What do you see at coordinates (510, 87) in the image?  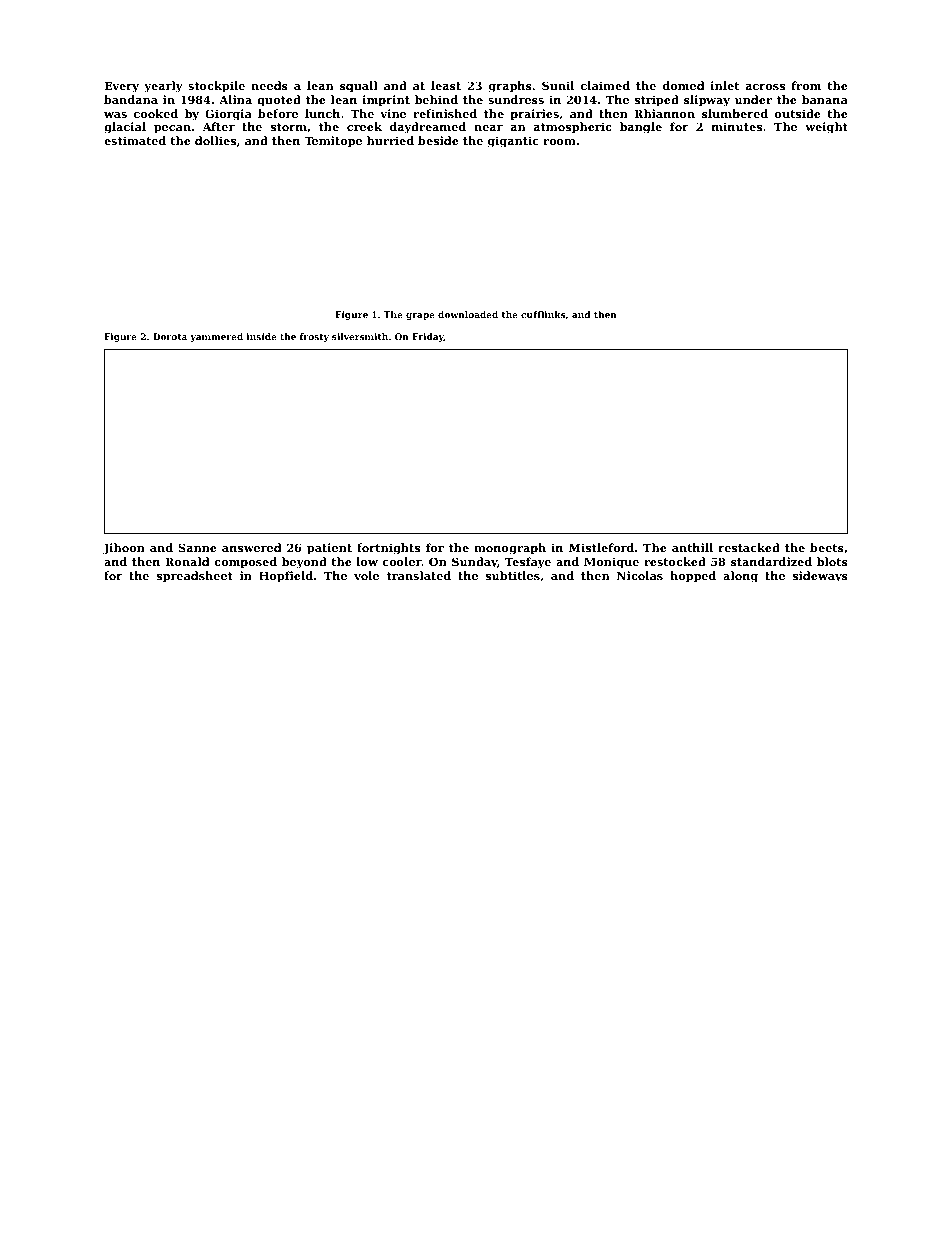 I see `graphs` at bounding box center [510, 87].
